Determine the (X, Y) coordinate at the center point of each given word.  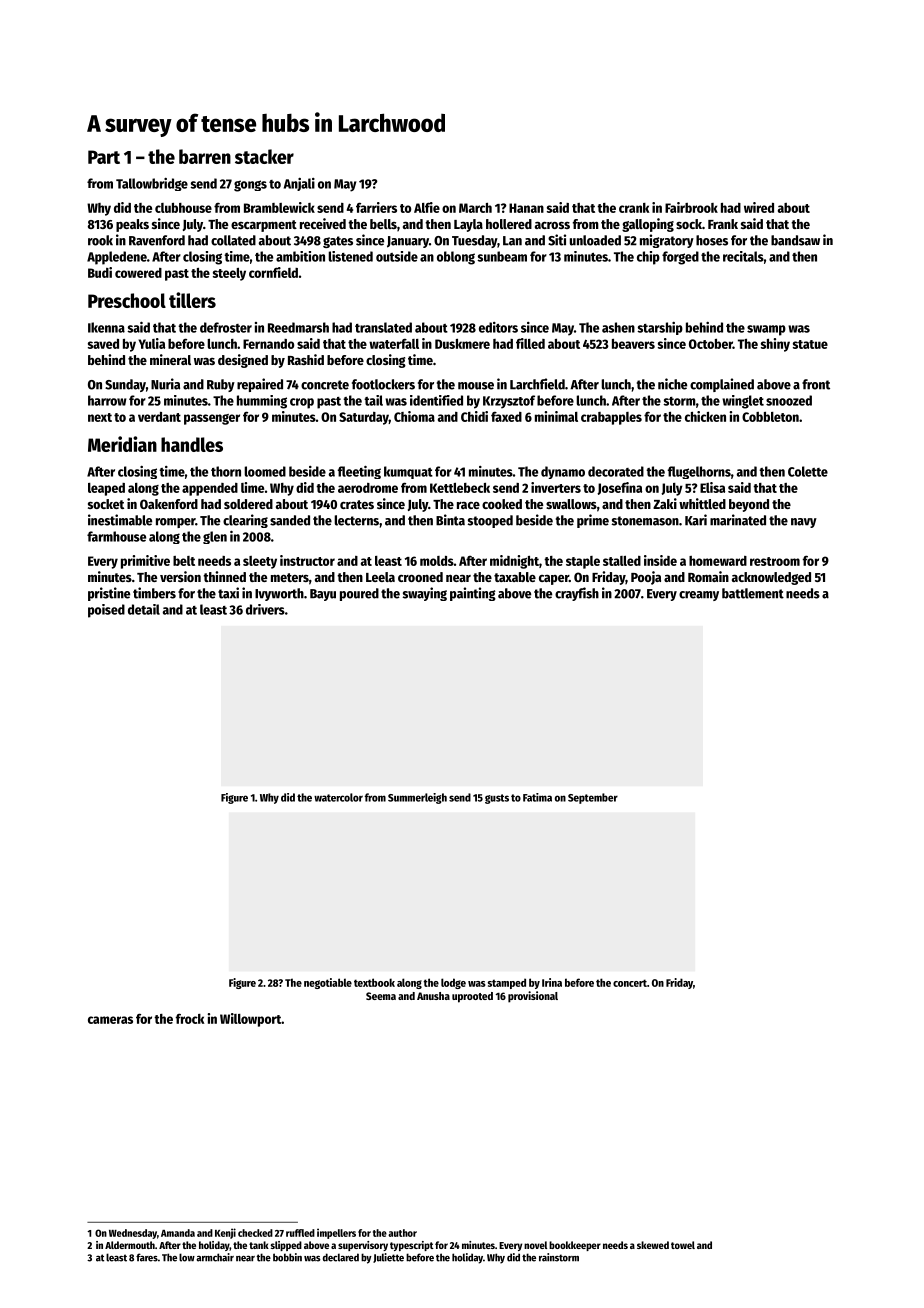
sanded (290, 520)
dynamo (563, 472)
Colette (808, 471)
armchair (215, 1257)
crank (634, 208)
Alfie (427, 207)
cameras (110, 1020)
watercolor (338, 797)
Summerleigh (417, 798)
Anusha (433, 996)
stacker (264, 156)
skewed (653, 1245)
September (593, 798)
